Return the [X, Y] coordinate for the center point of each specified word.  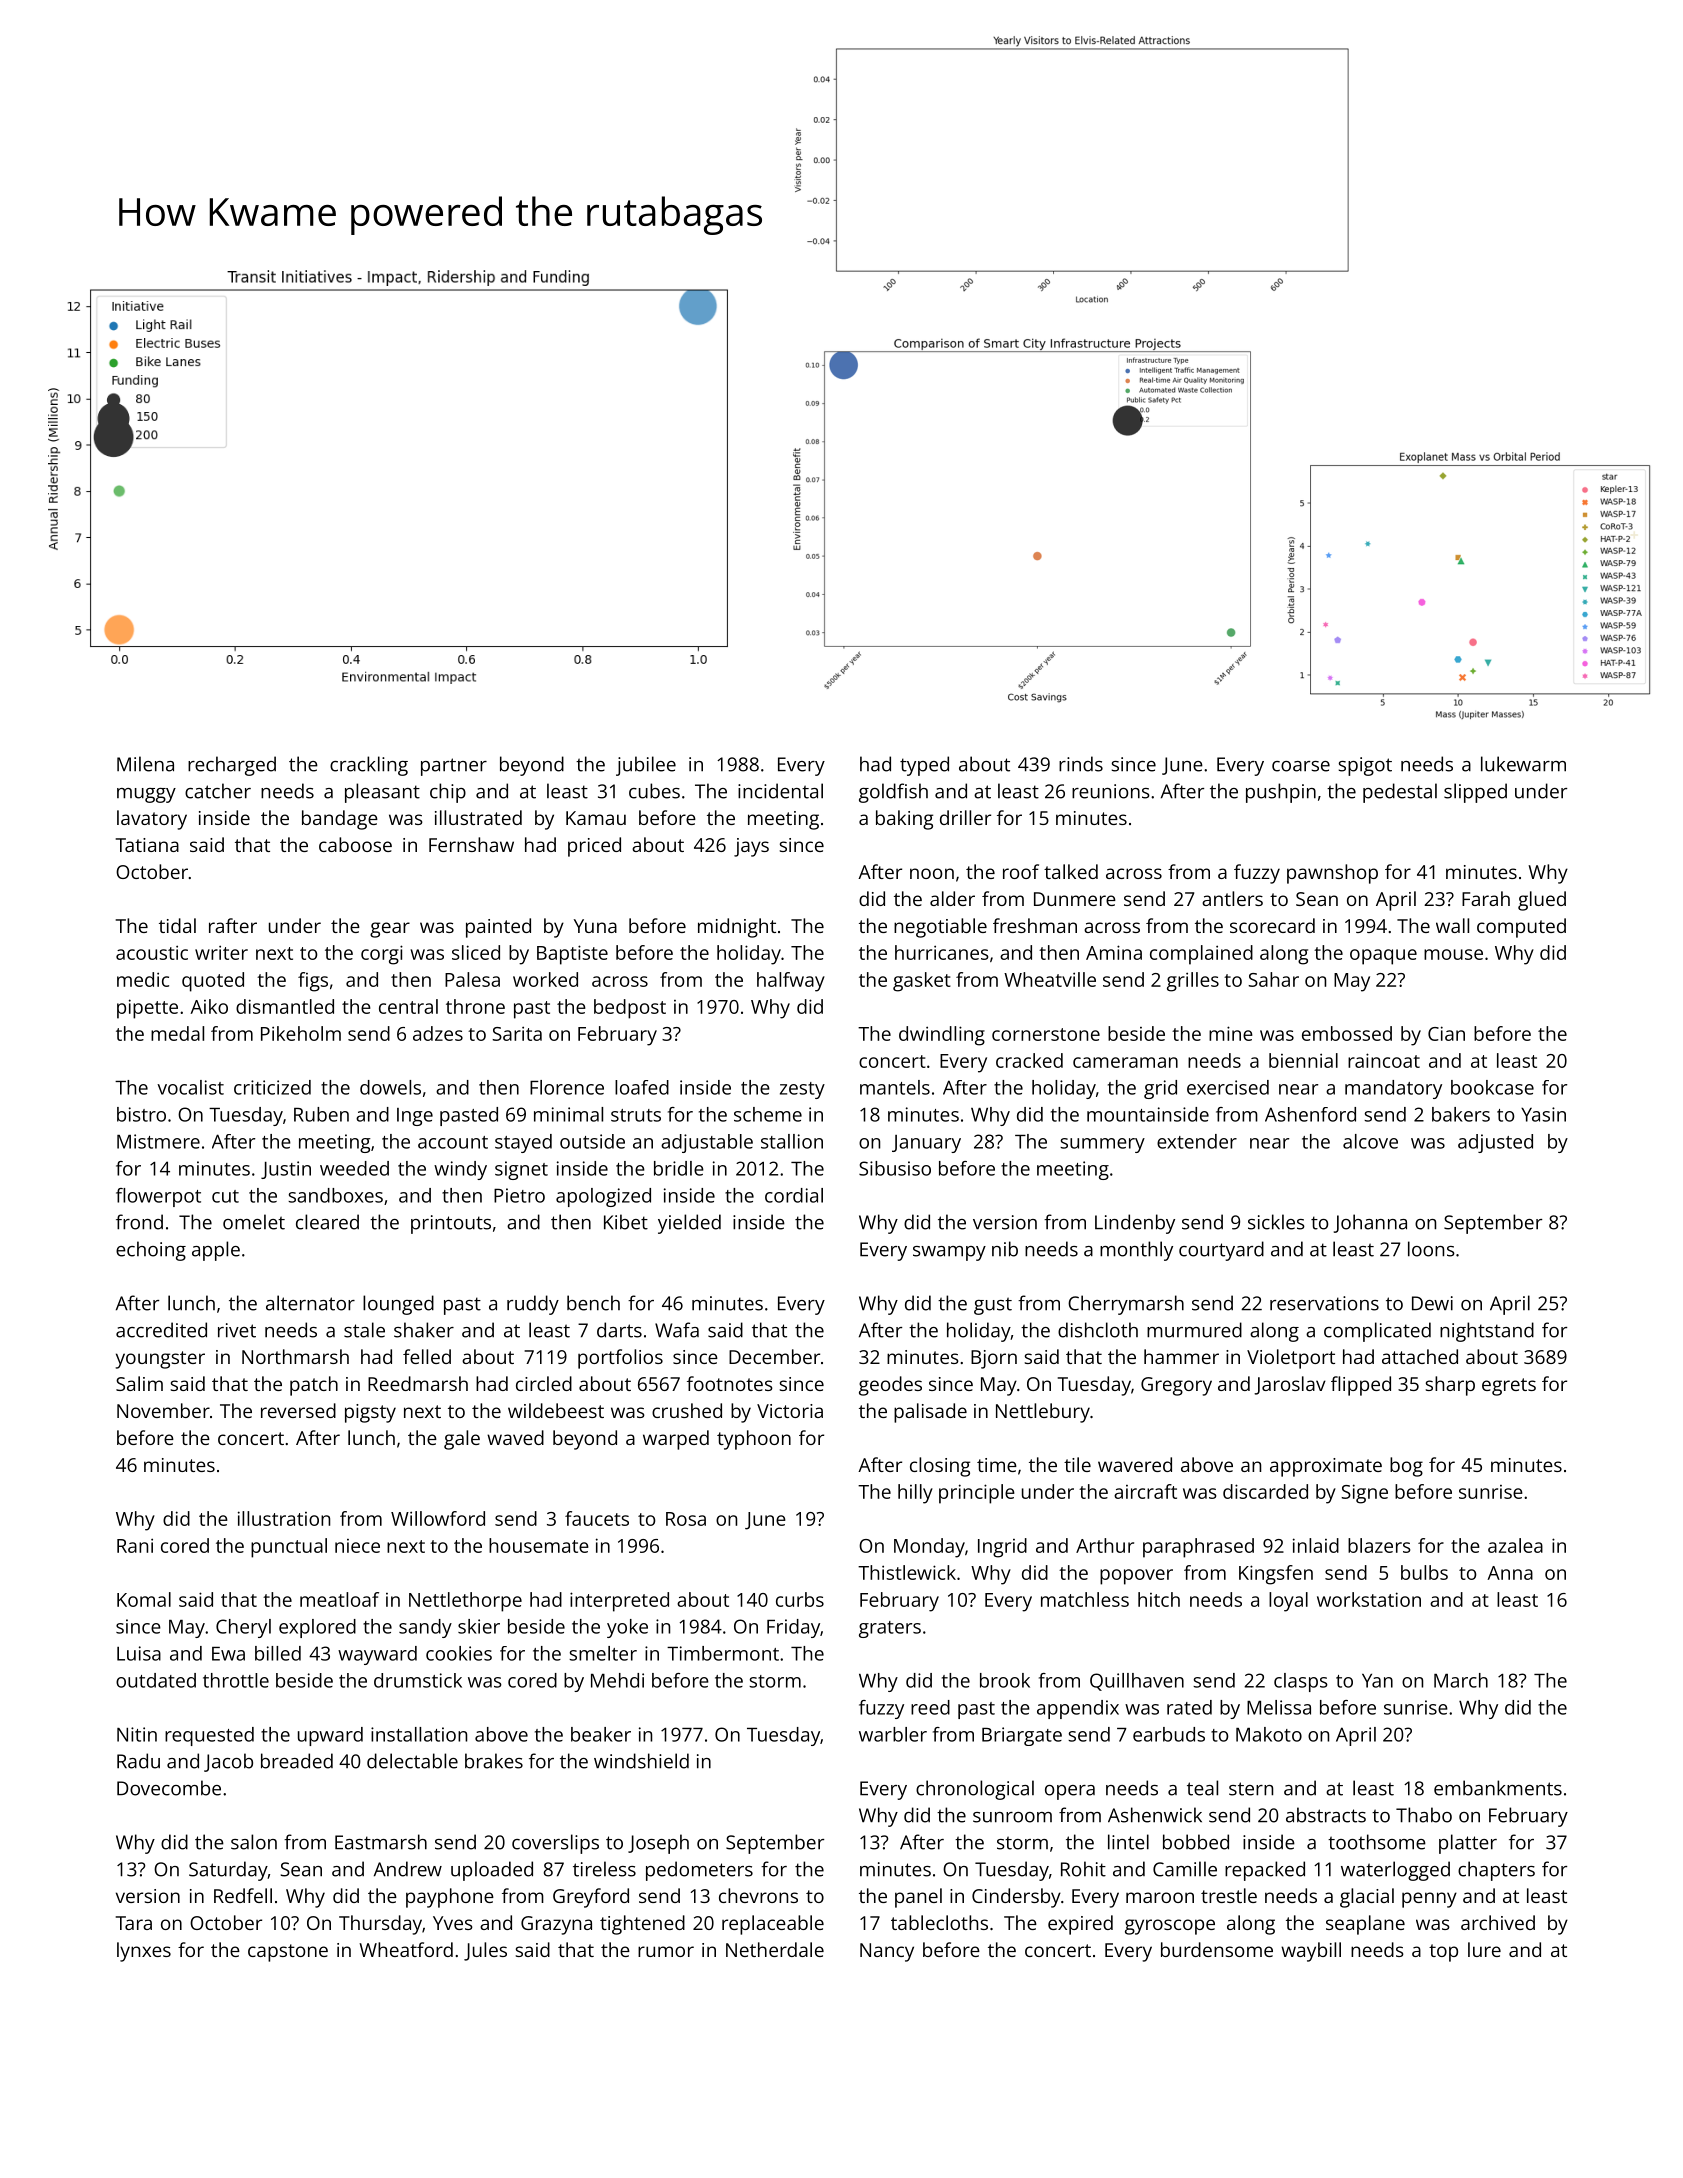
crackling [369, 766]
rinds [1081, 764]
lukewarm [1523, 764]
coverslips [555, 1844]
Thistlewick [907, 1572]
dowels [390, 1087]
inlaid [1316, 1545]
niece [357, 1546]
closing [940, 1467]
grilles [1193, 982]
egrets [1509, 1387]
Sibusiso [895, 1168]
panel [918, 1898]
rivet [237, 1330]
